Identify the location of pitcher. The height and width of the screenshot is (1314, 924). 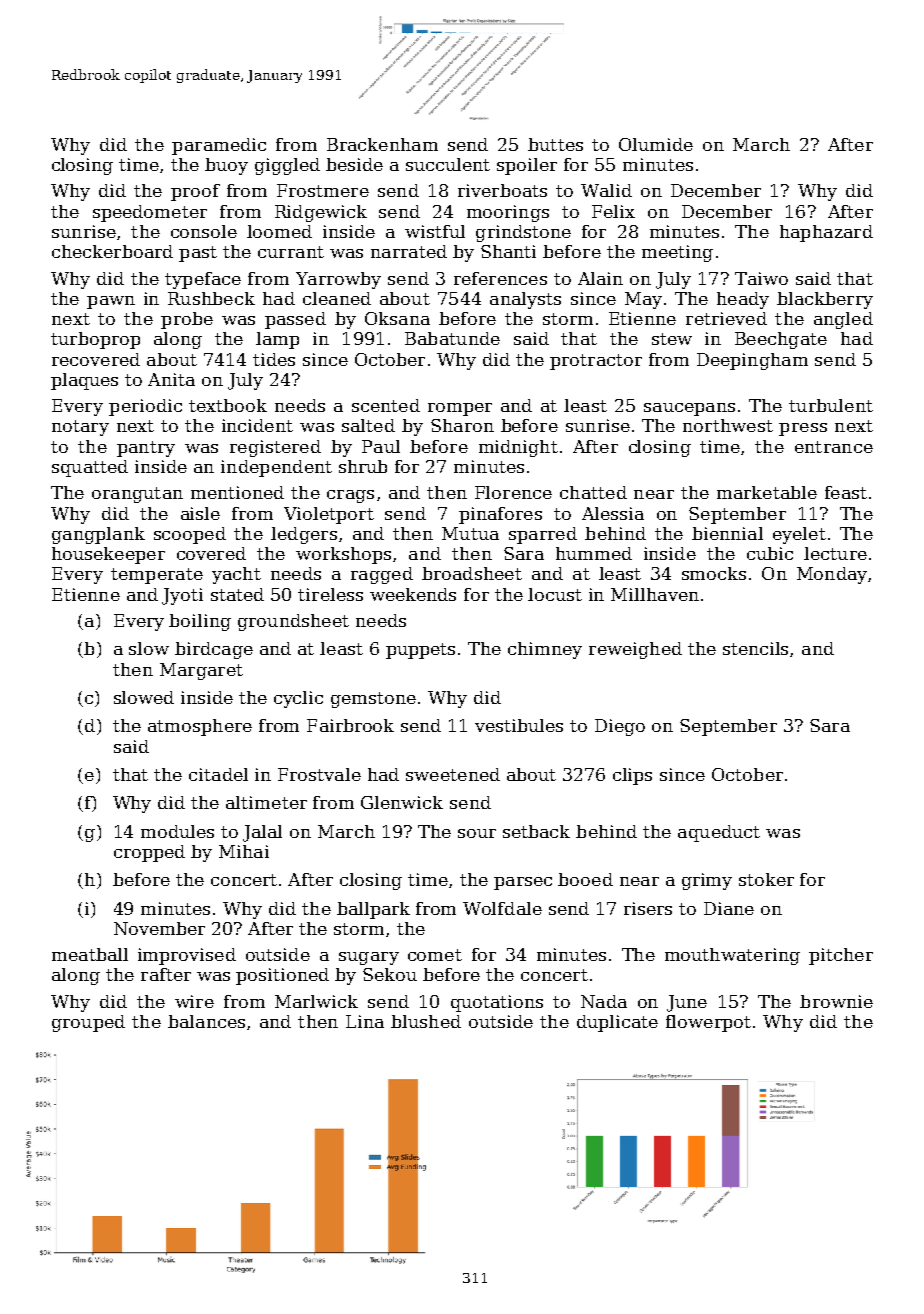
(841, 956).
